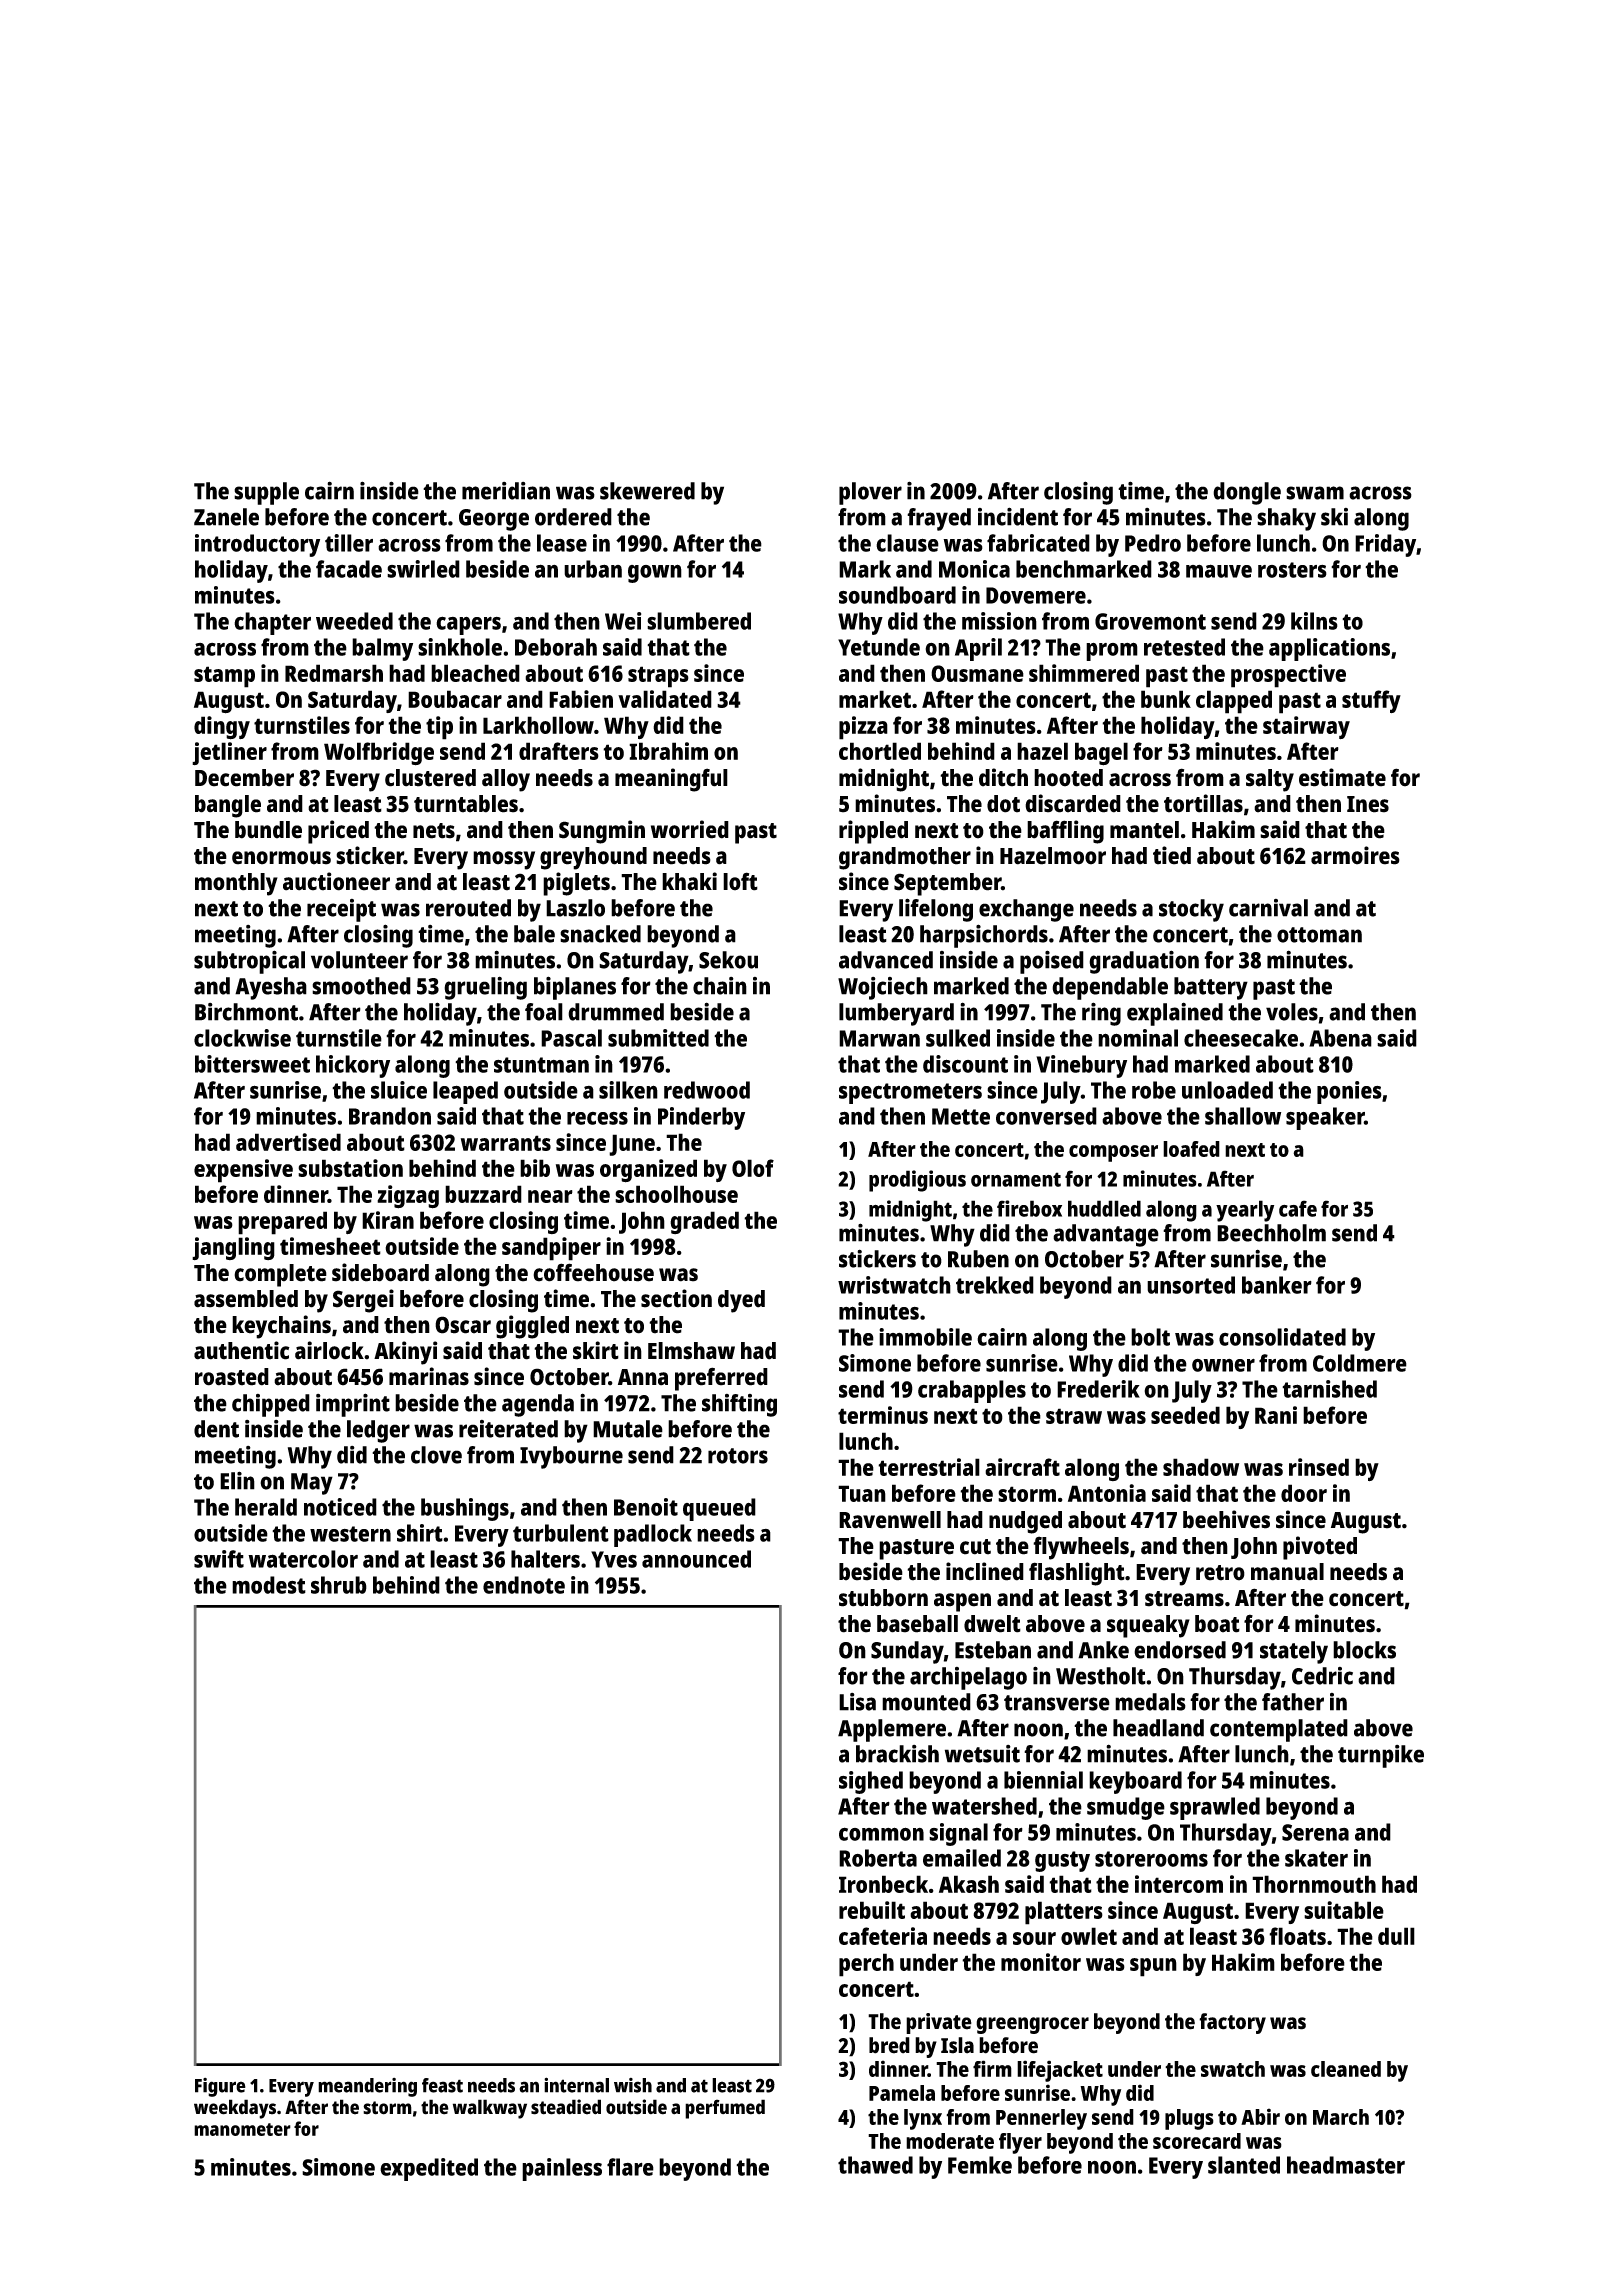  Describe the element at coordinates (390, 1116) in the page. I see `Brandon` at that location.
